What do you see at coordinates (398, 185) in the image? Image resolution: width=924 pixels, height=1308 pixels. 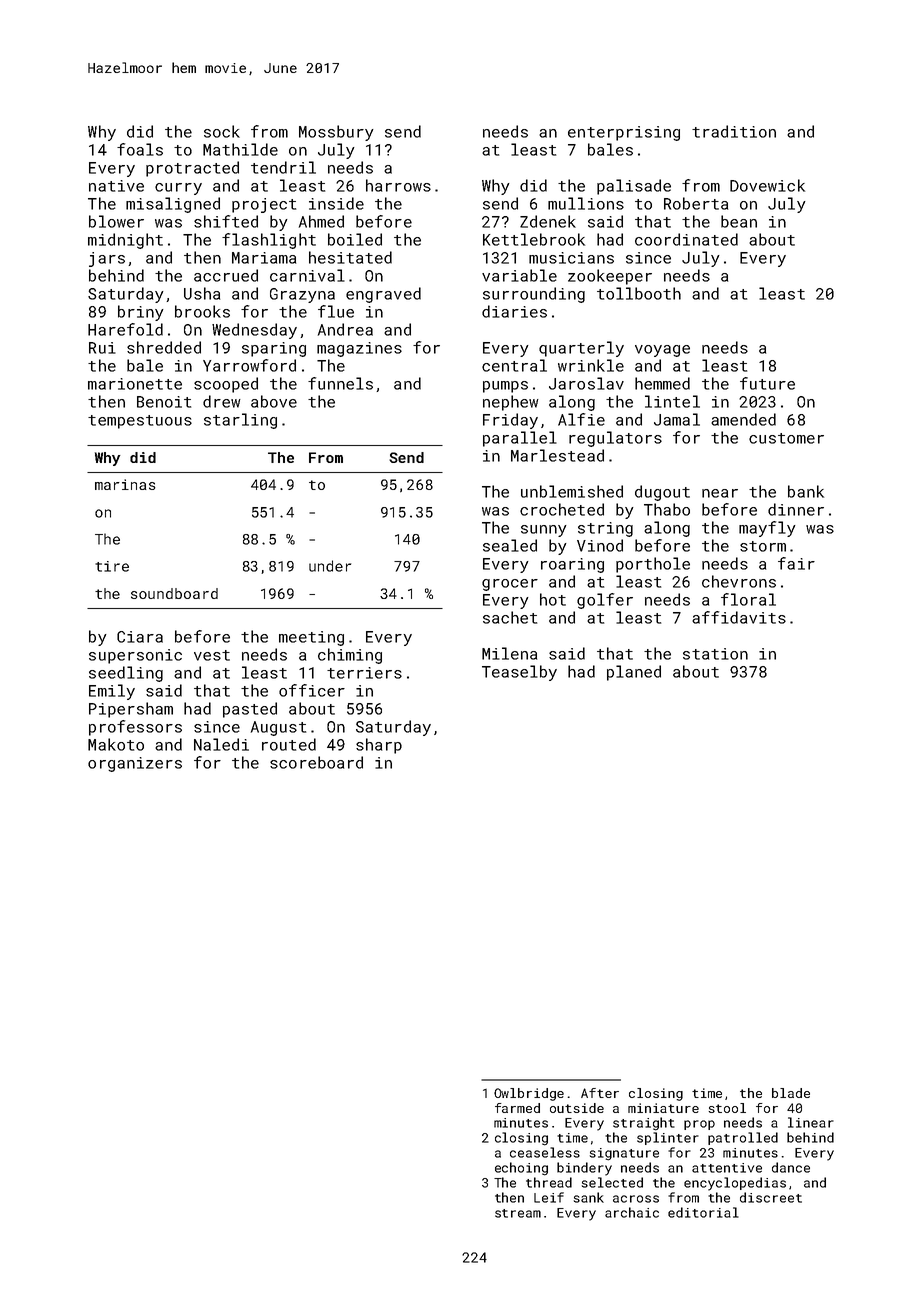 I see `harrows` at bounding box center [398, 185].
